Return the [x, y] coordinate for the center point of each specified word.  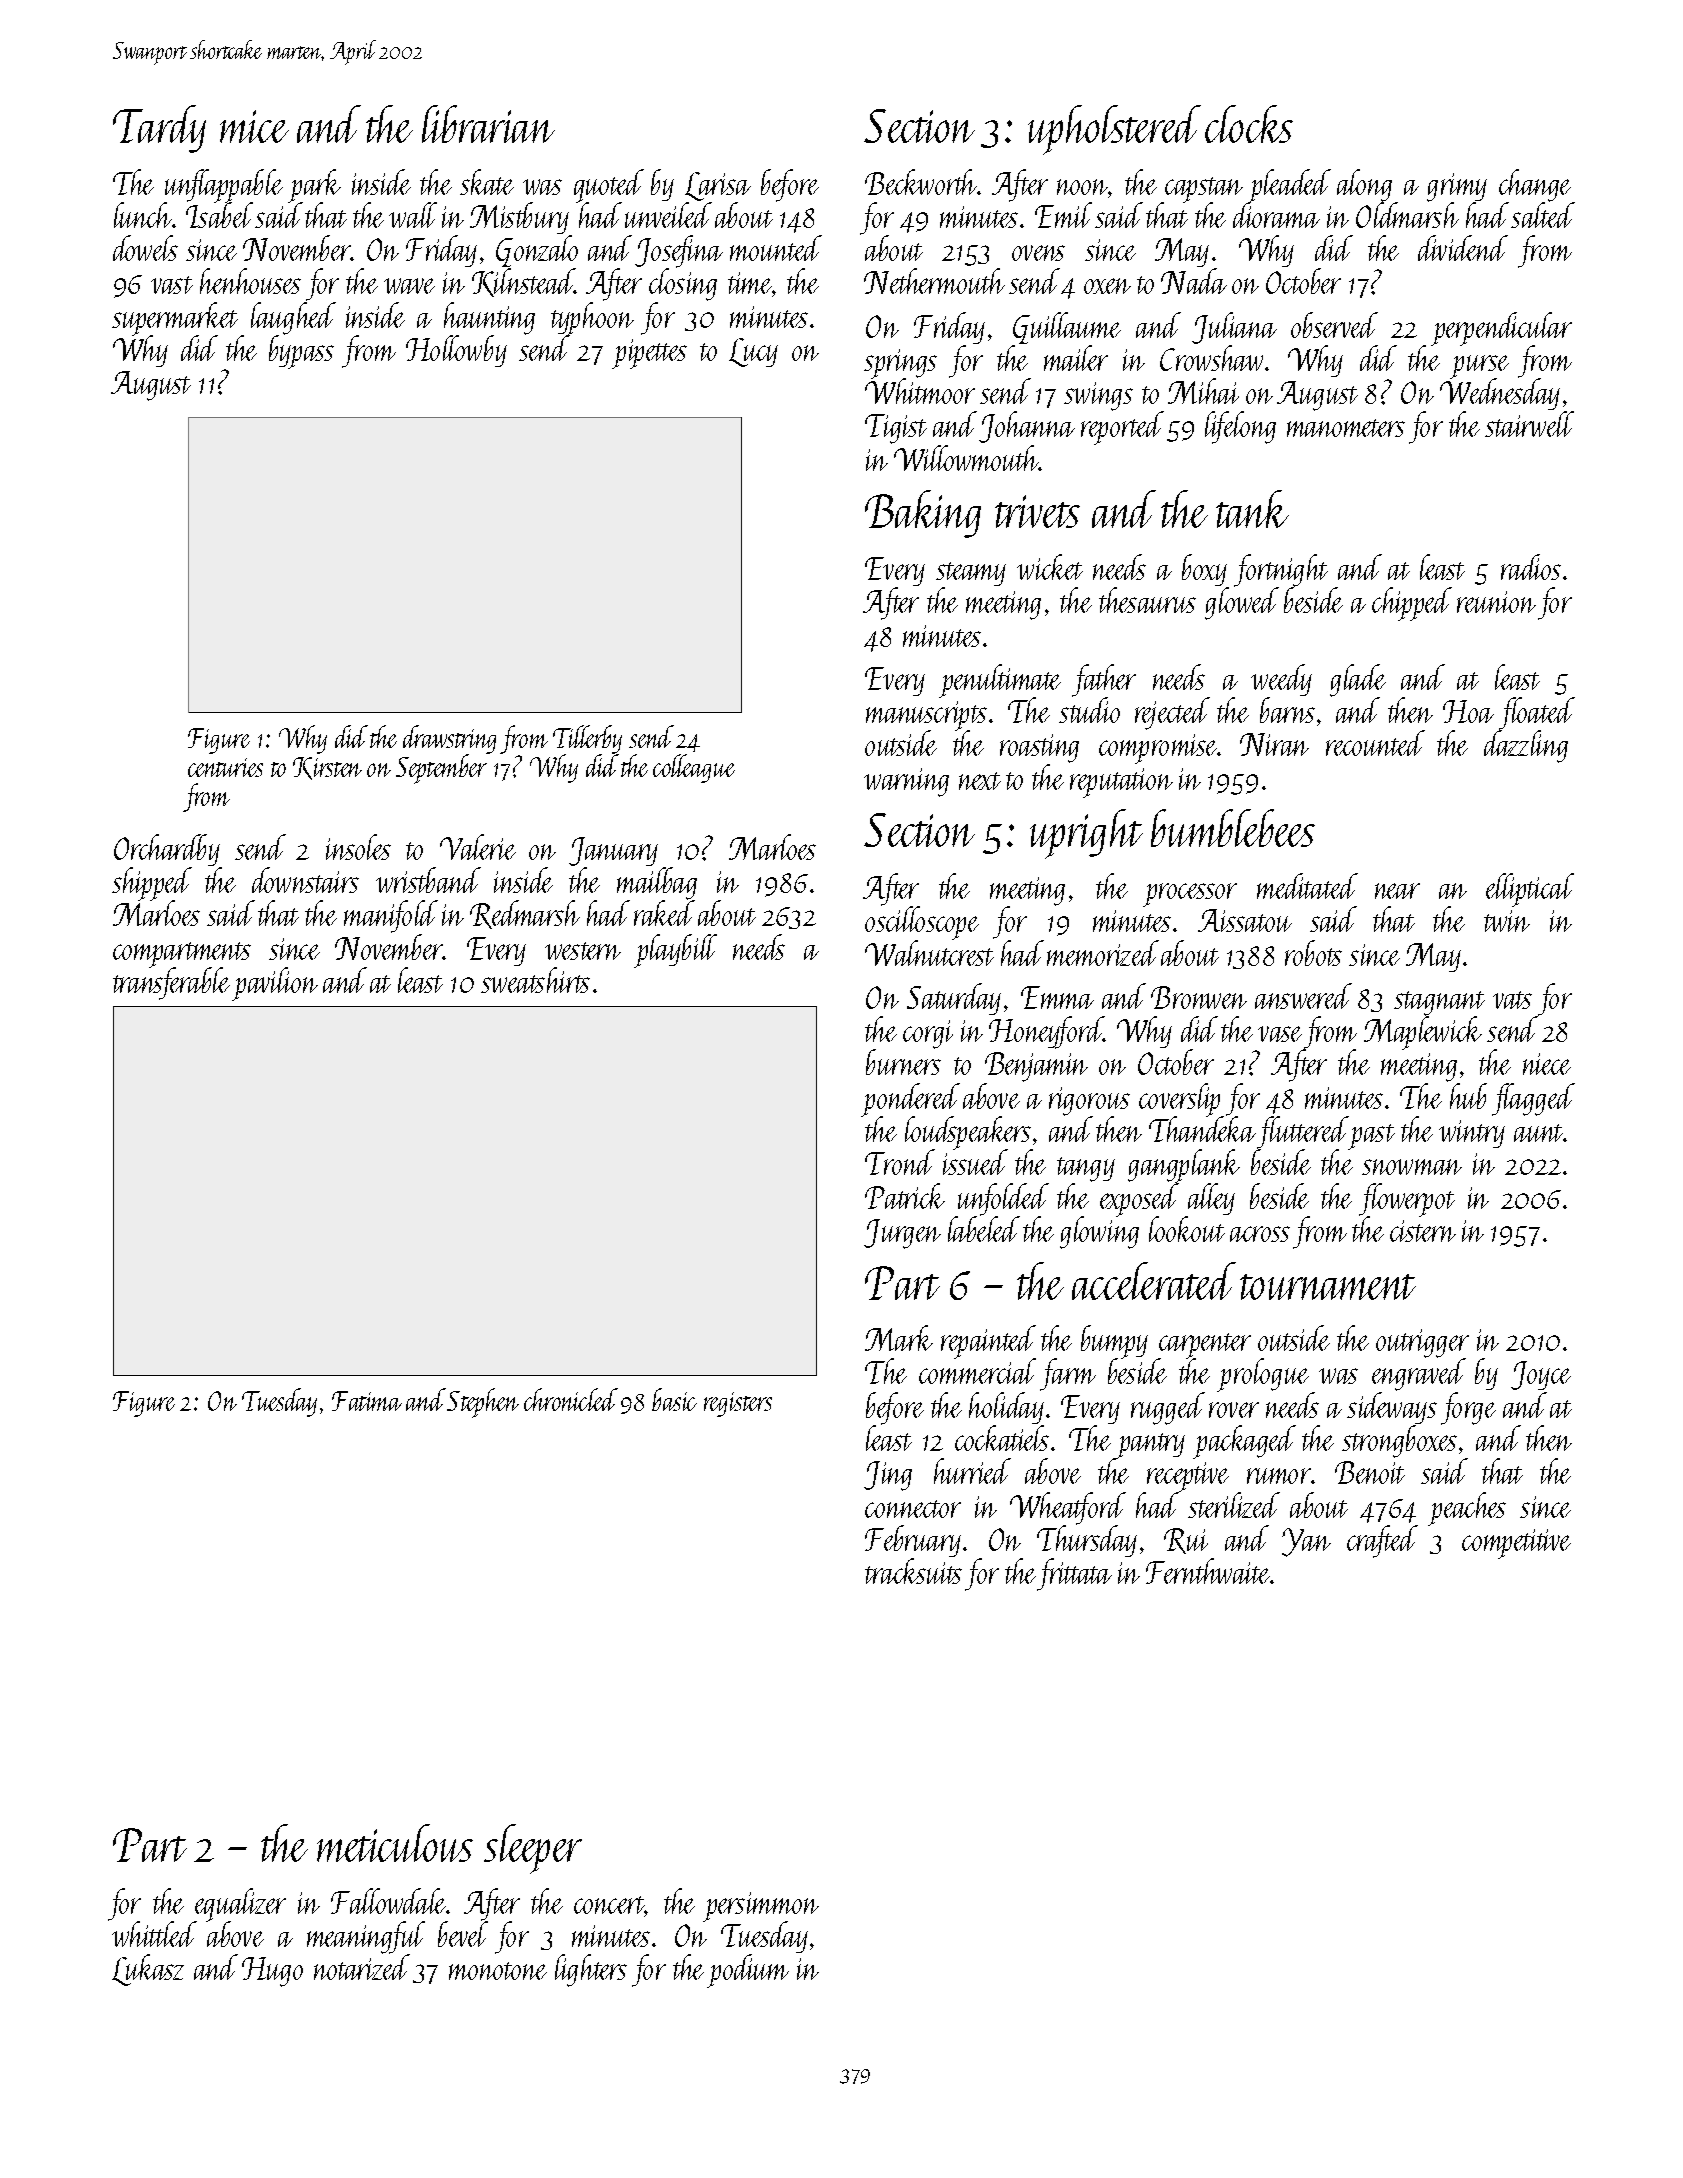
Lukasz [148, 1970]
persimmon [761, 1907]
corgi [928, 1034]
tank [1252, 509]
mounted [776, 248]
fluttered [1303, 1132]
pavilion [275, 984]
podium [748, 1971]
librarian [488, 124]
